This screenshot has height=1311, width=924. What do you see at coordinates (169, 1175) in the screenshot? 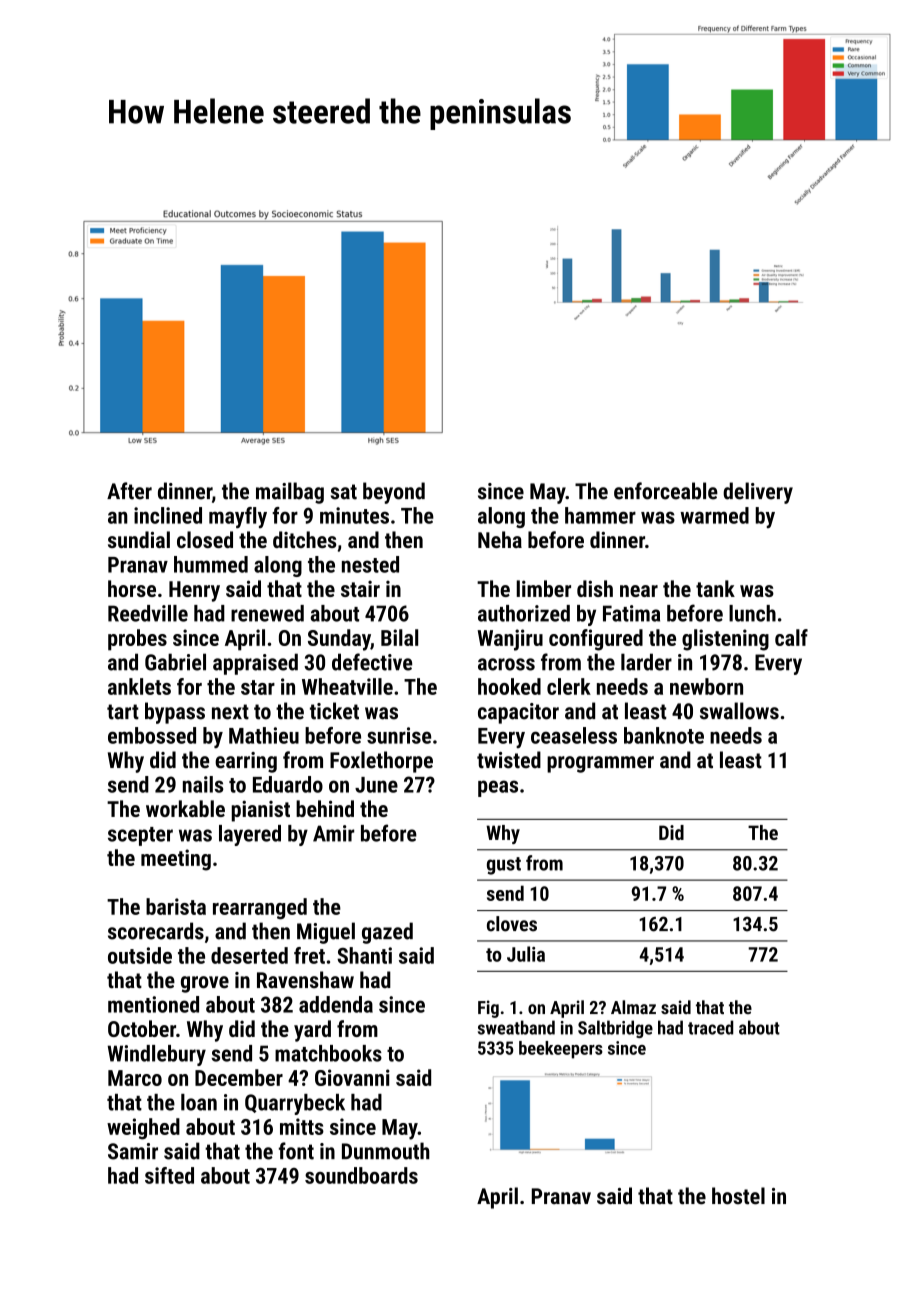
I see `sifted` at bounding box center [169, 1175].
